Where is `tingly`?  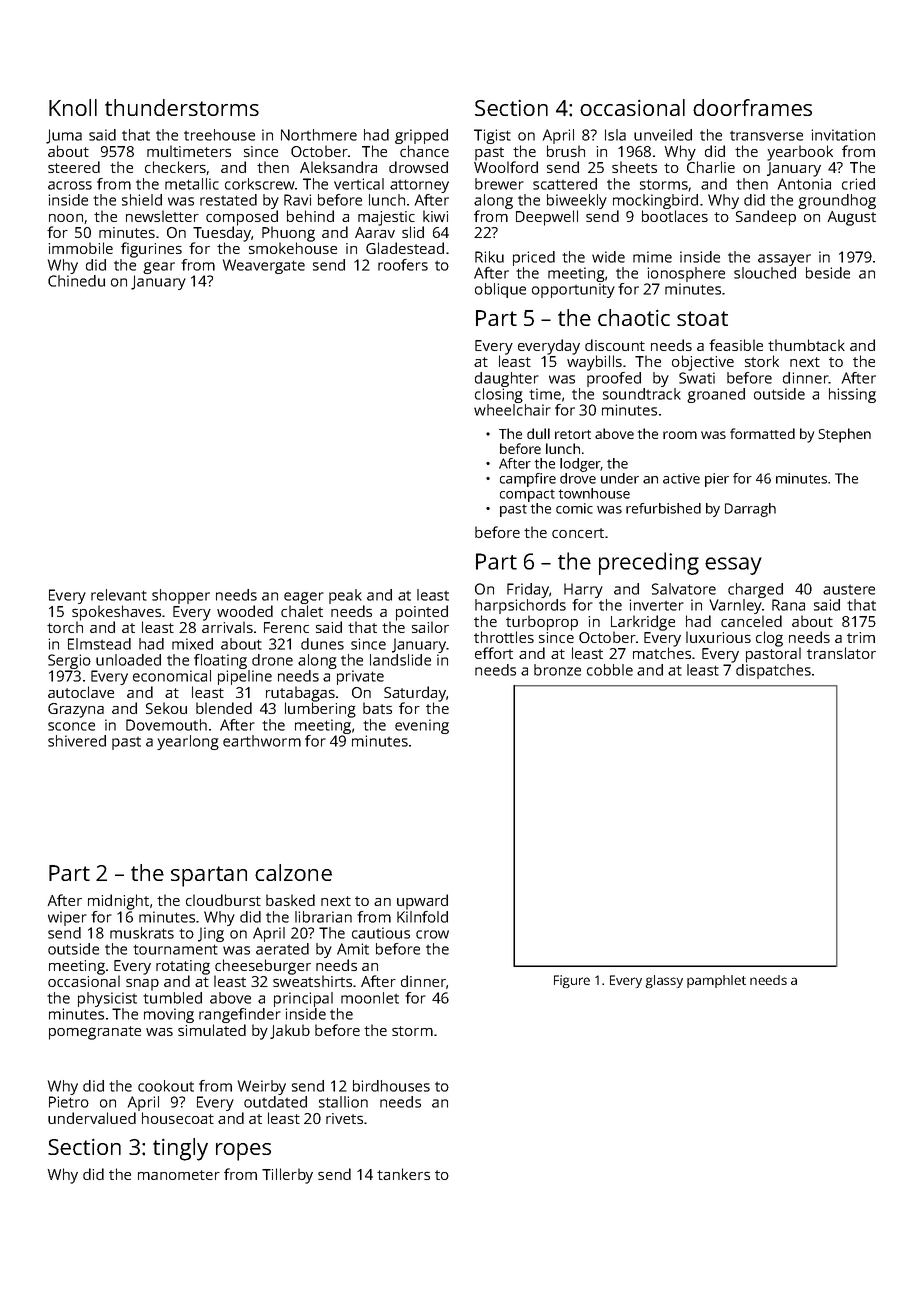 tingly is located at coordinates (180, 1149).
